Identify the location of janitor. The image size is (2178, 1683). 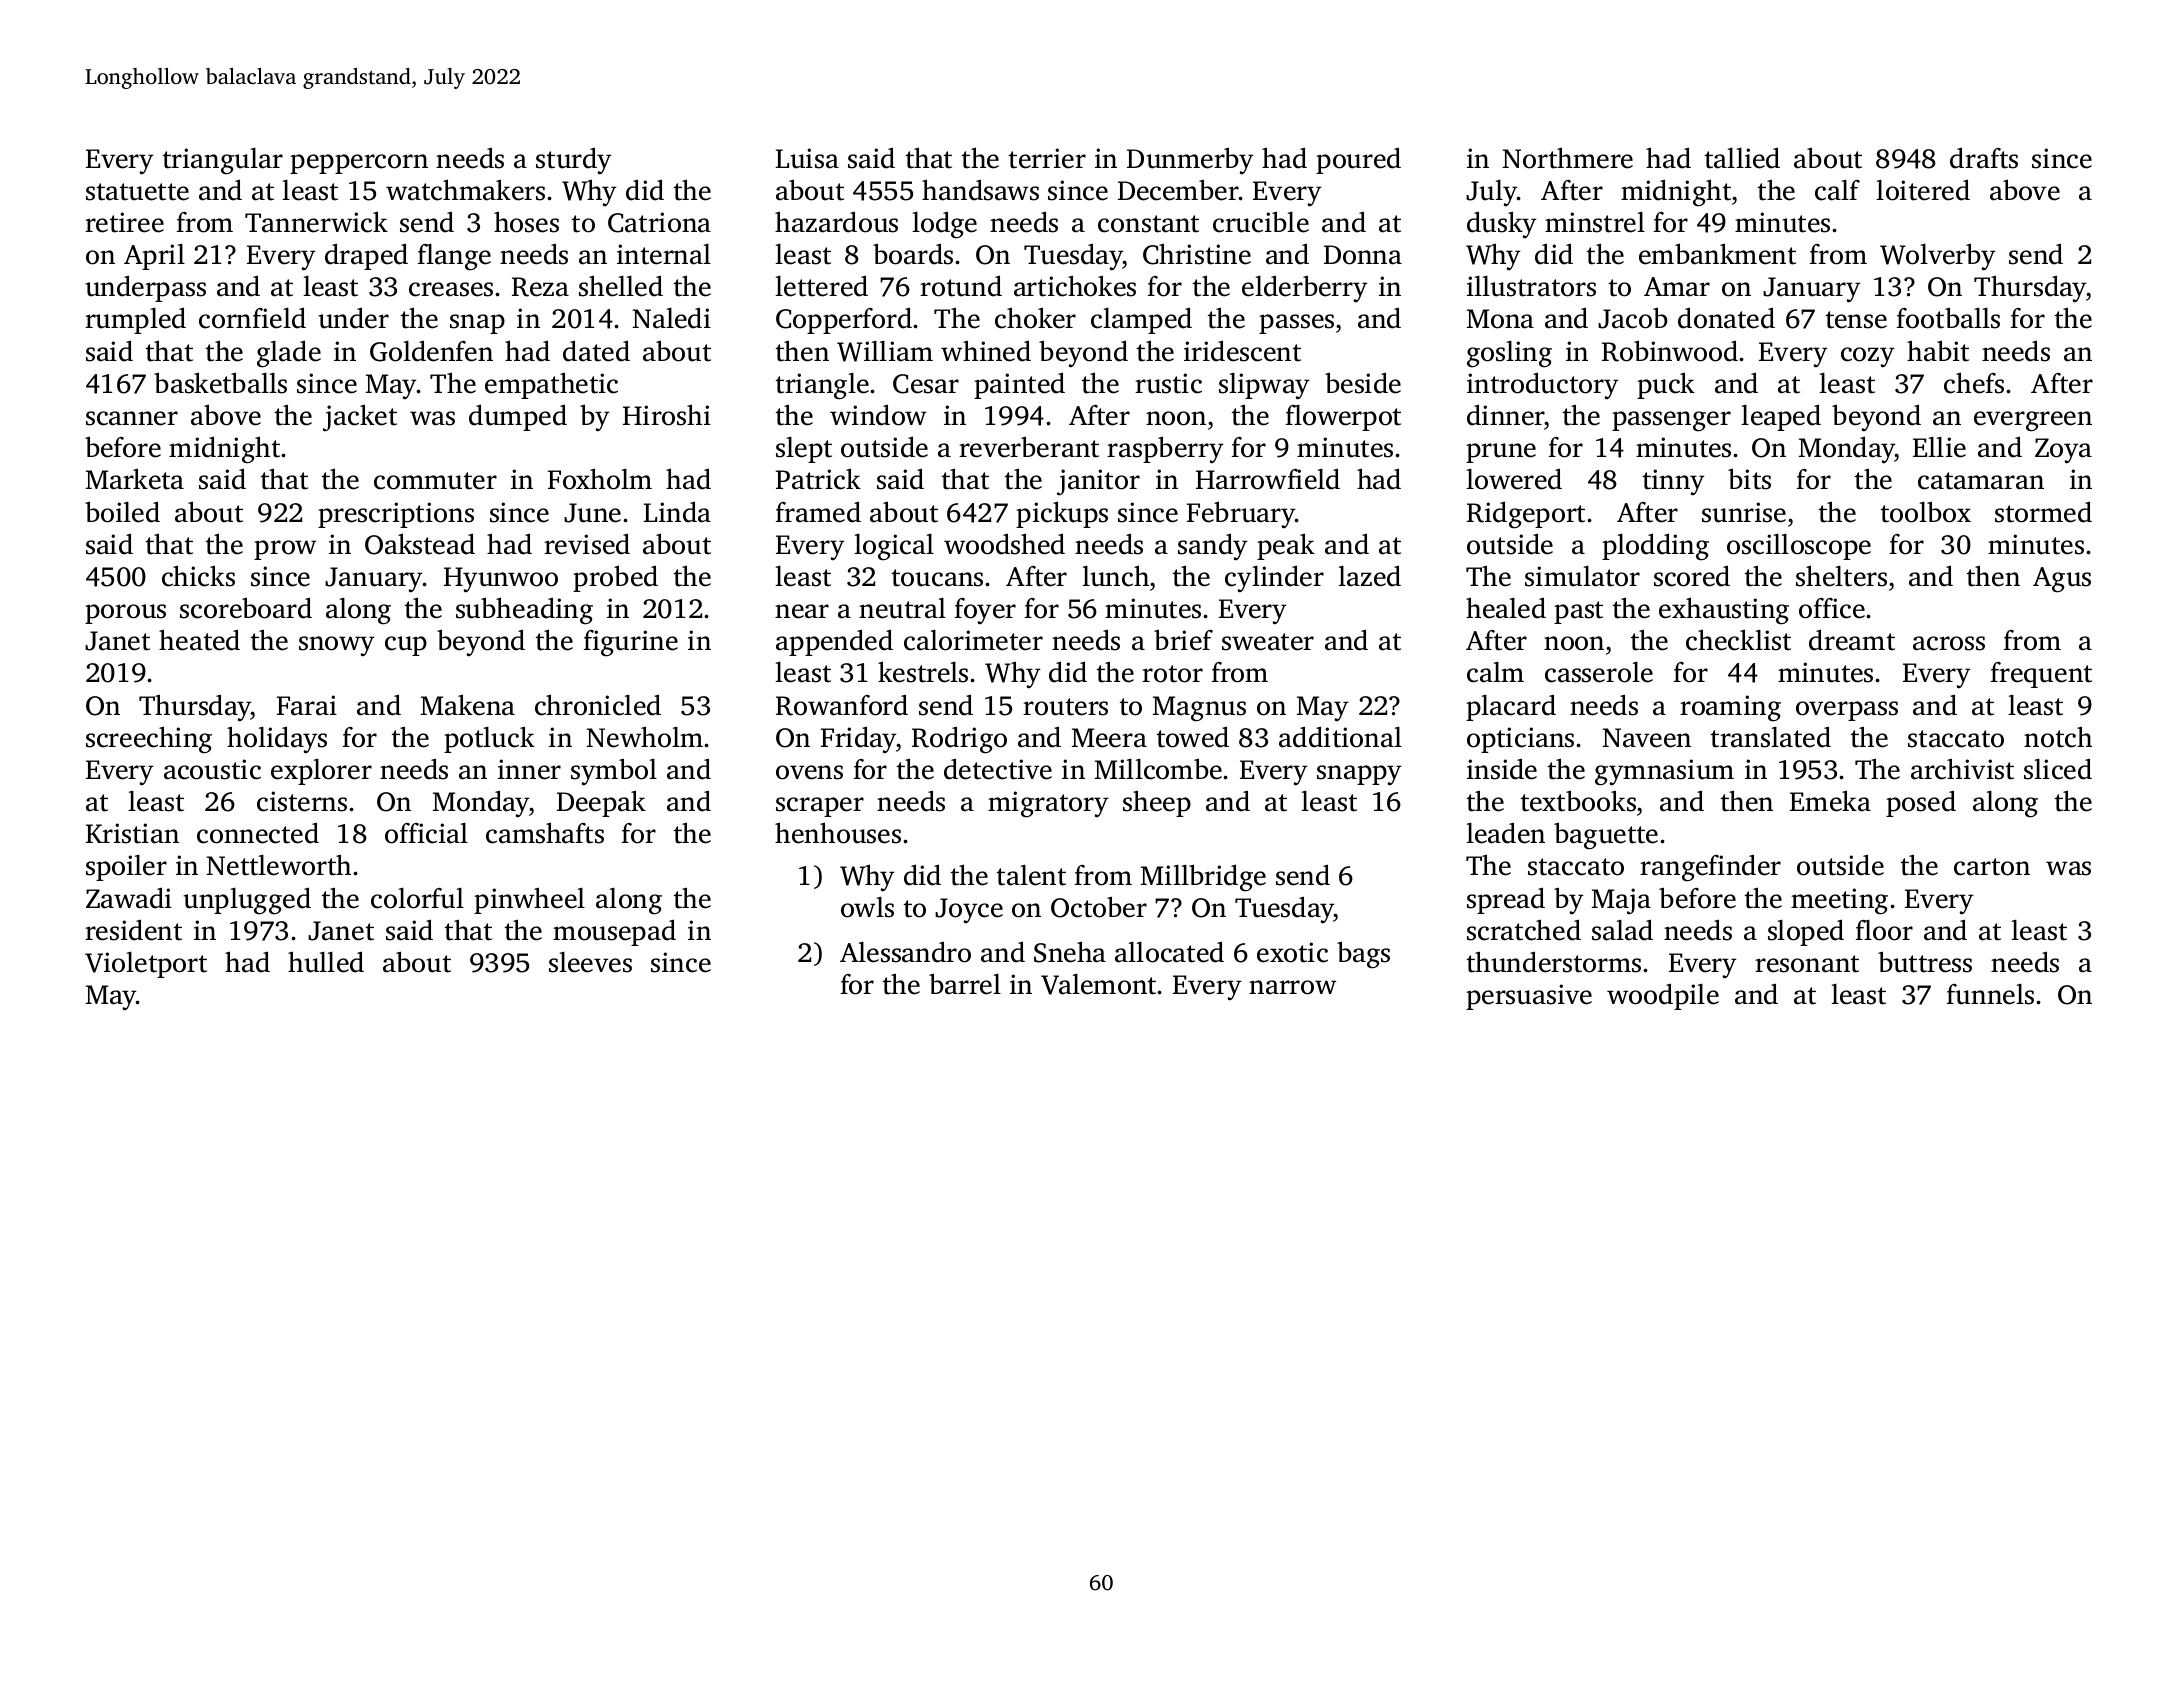
(1098, 482).
